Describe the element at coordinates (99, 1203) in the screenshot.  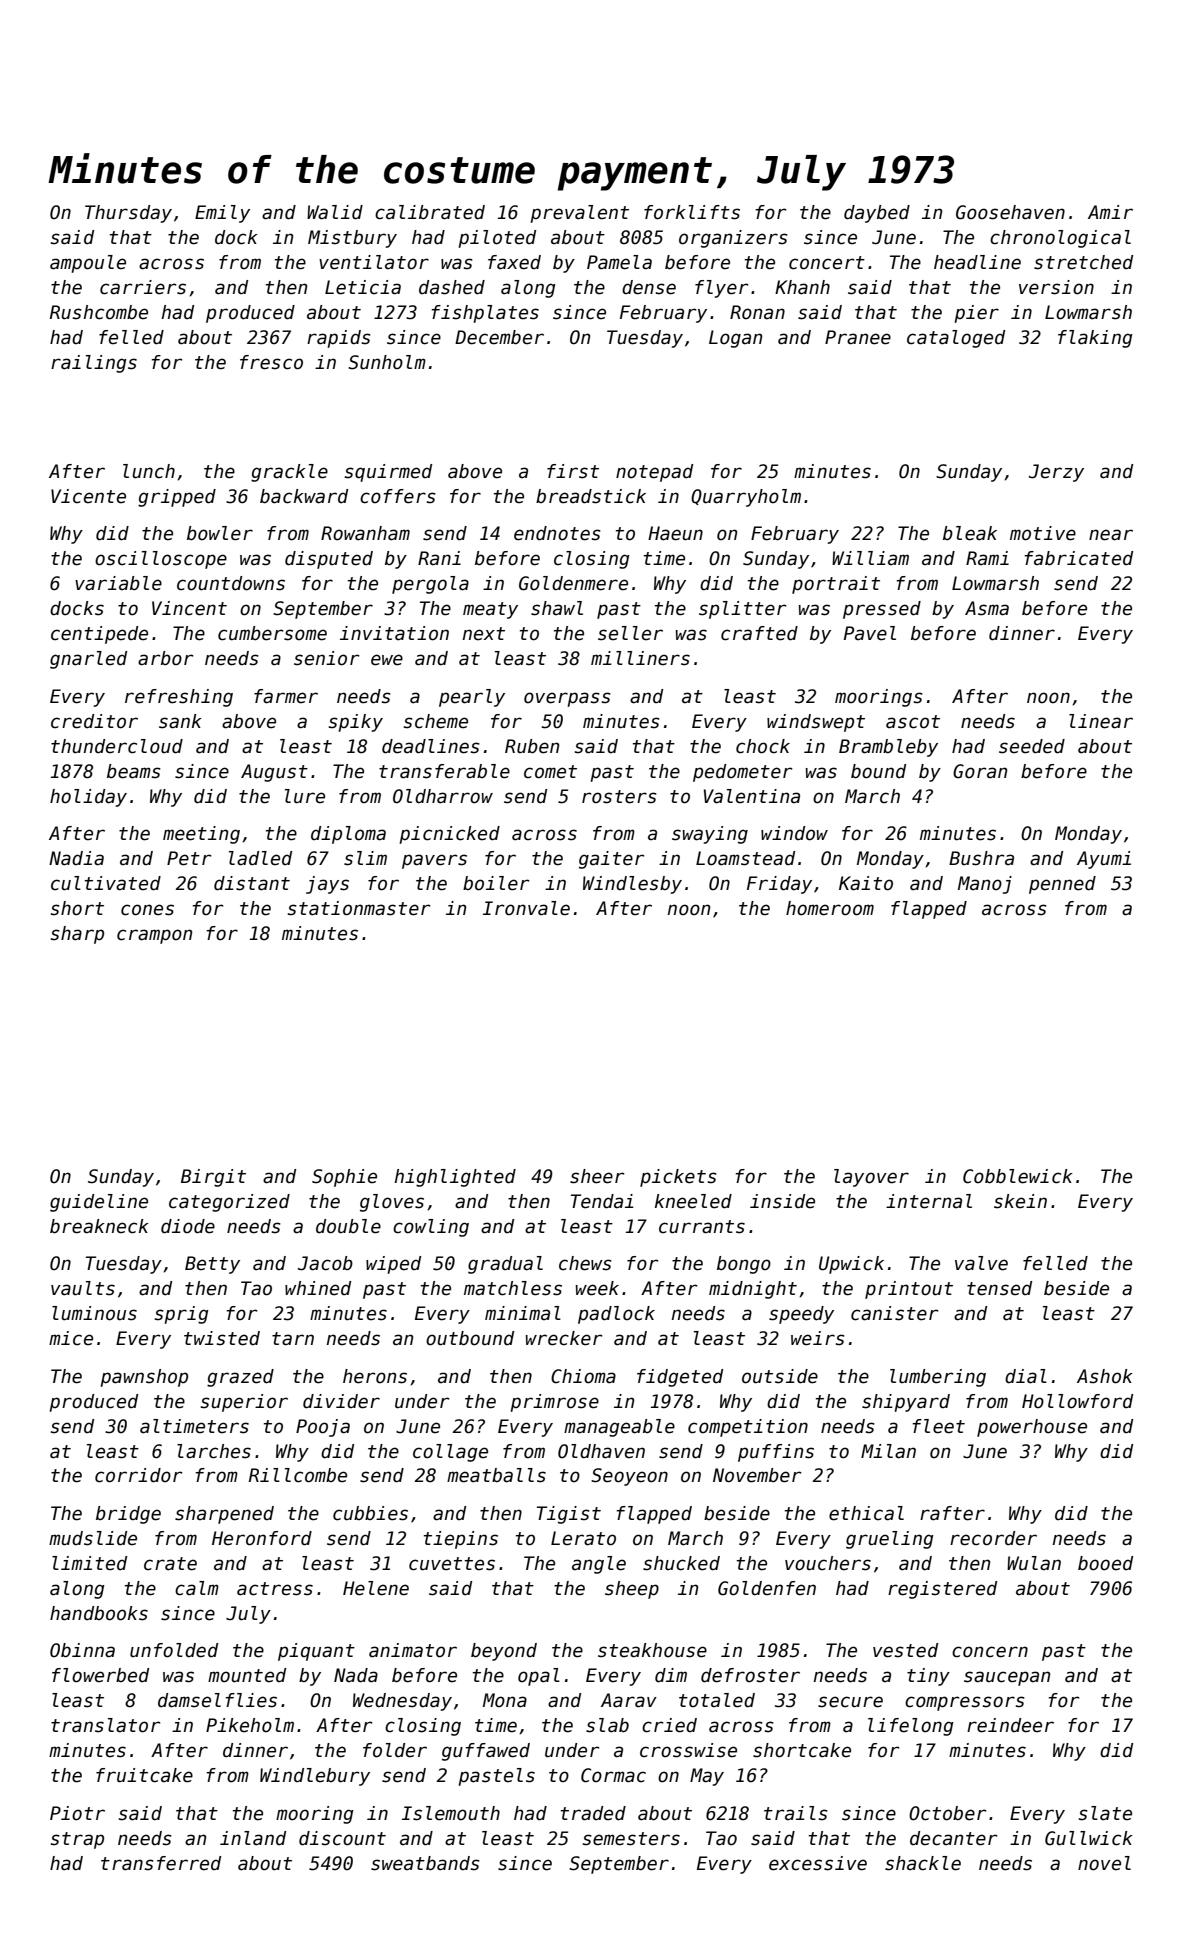
I see `guideline` at that location.
